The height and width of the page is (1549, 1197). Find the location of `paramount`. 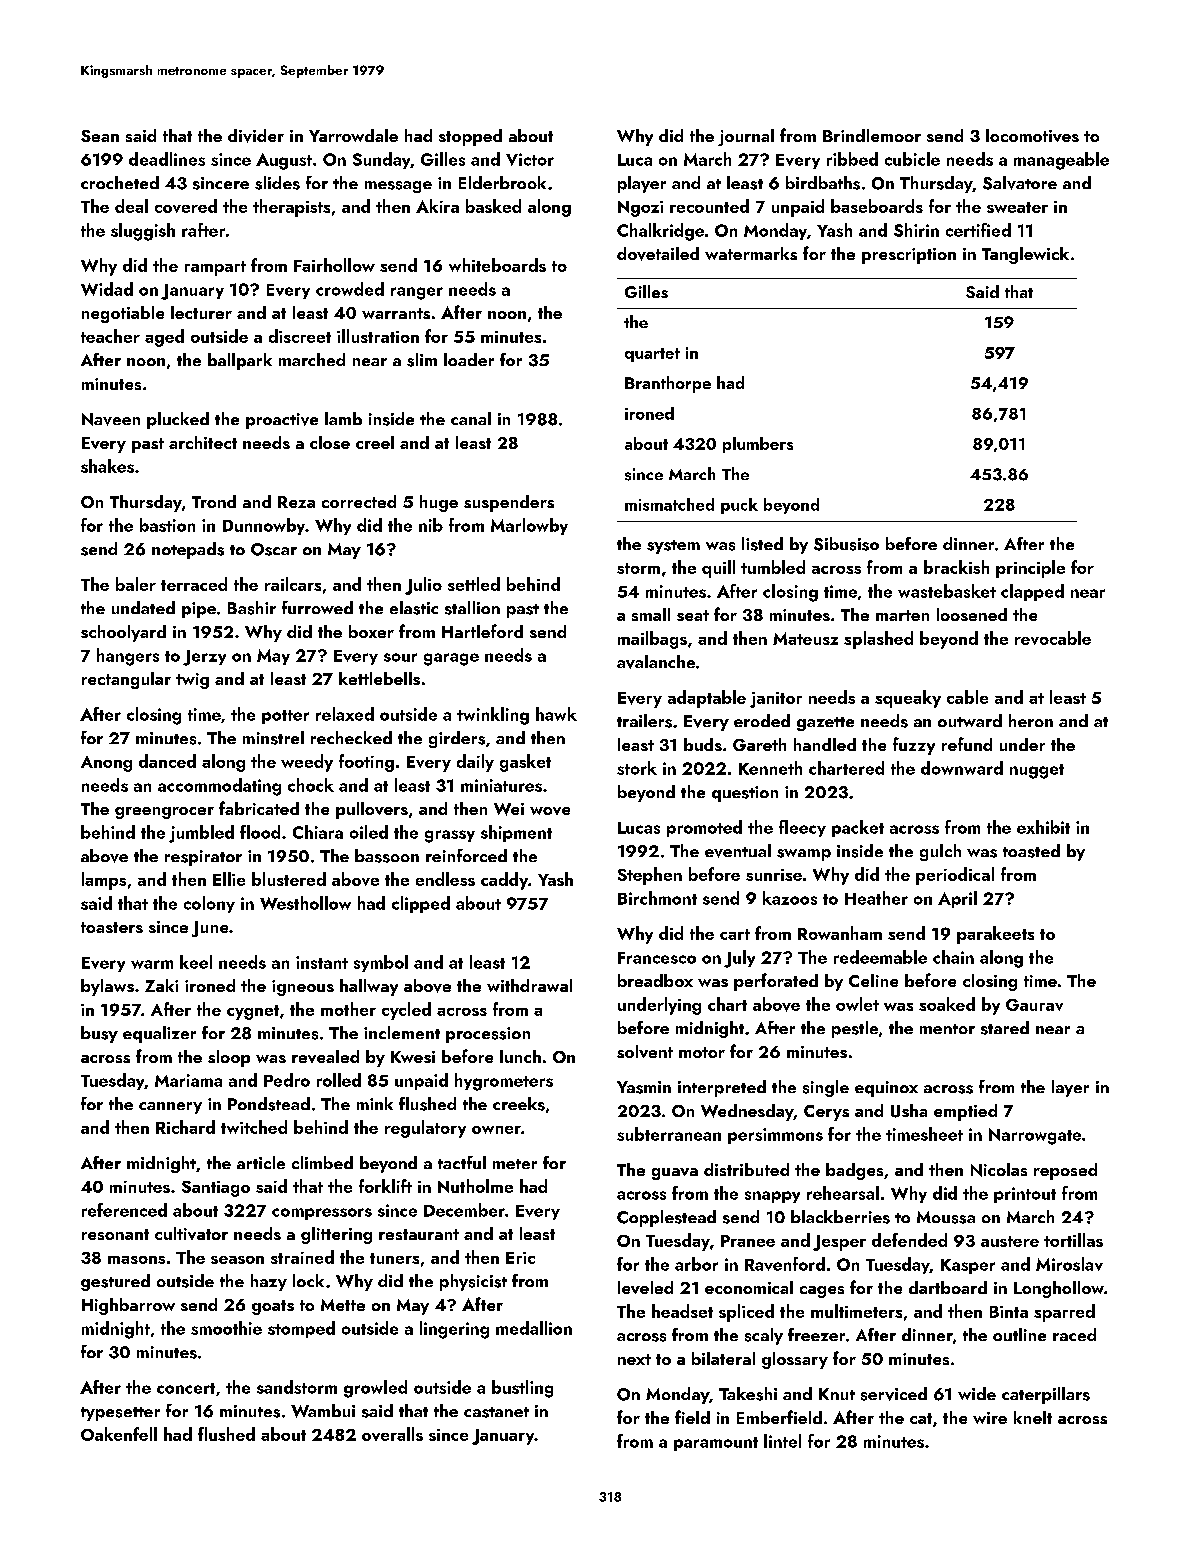

paramount is located at coordinates (716, 1444).
